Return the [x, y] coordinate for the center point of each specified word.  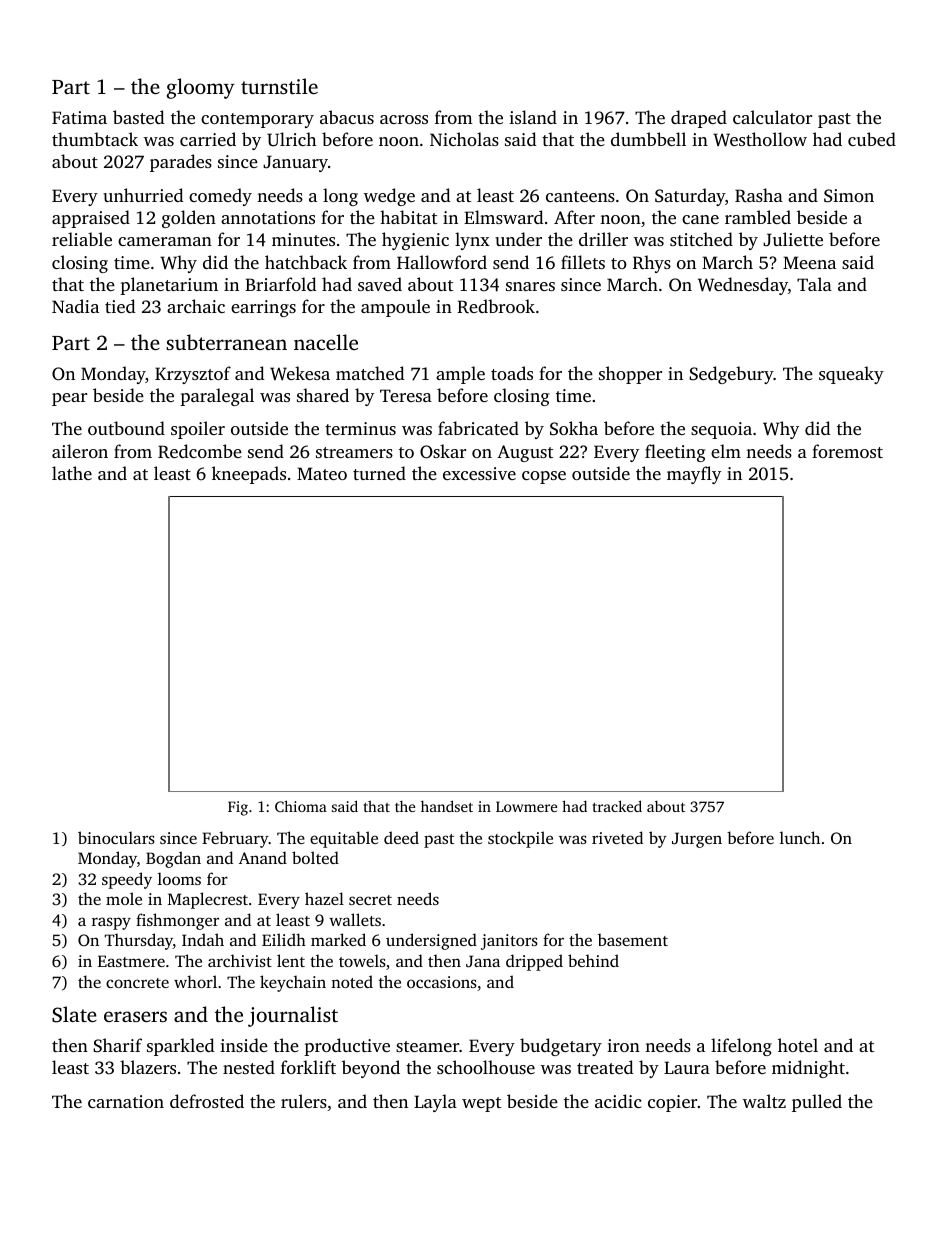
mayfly [694, 475]
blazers [148, 1067]
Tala [814, 284]
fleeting [675, 453]
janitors [509, 942]
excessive [479, 473]
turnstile [279, 86]
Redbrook [496, 306]
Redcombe [200, 451]
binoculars [116, 837]
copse [544, 477]
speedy [127, 880]
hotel [798, 1045]
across [404, 119]
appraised [91, 219]
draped [699, 119]
